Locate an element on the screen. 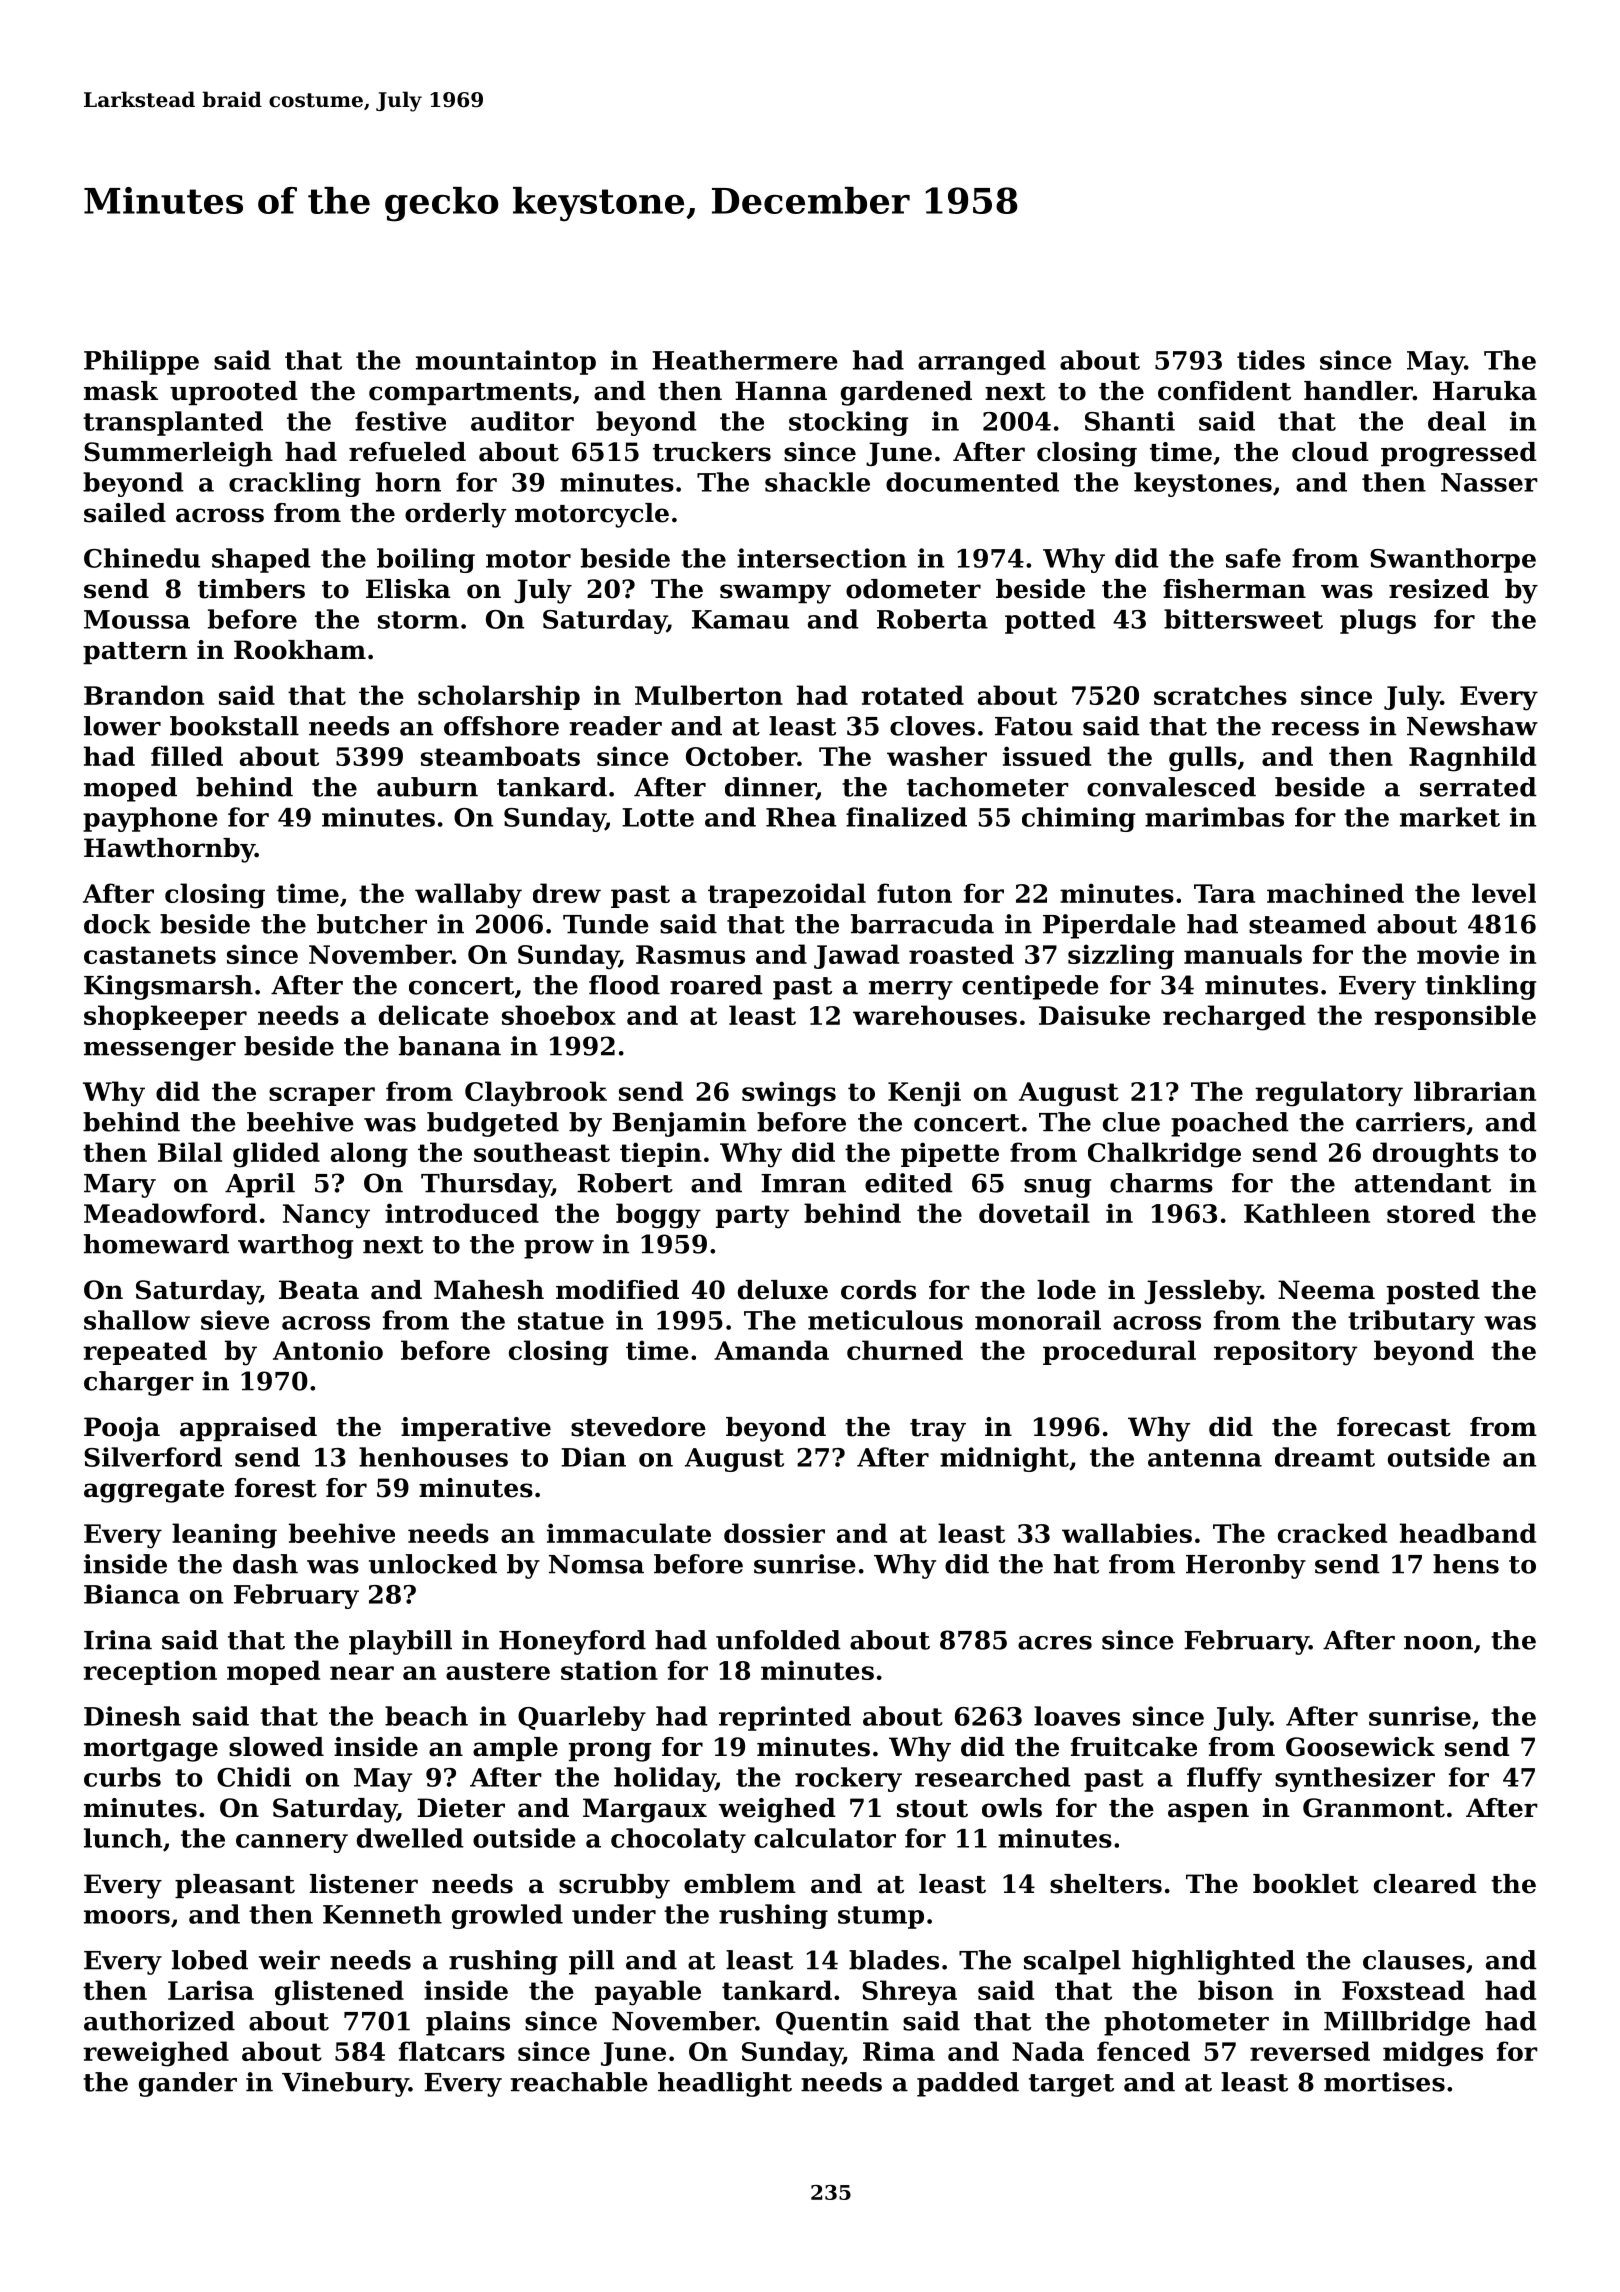 The height and width of the screenshot is (2292, 1620). gander is located at coordinates (188, 2084).
